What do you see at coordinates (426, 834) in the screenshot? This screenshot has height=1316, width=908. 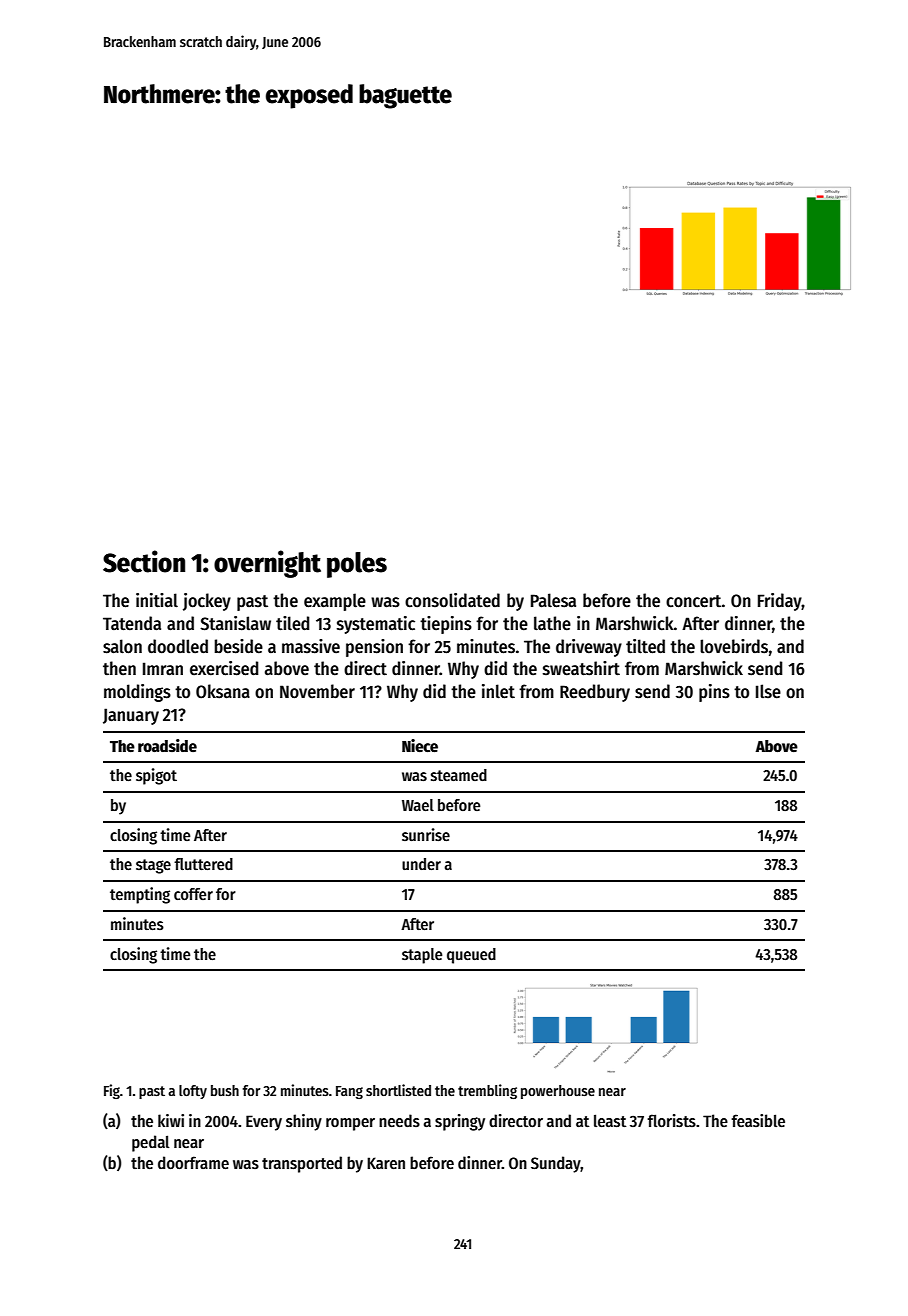 I see `sunrise` at bounding box center [426, 834].
